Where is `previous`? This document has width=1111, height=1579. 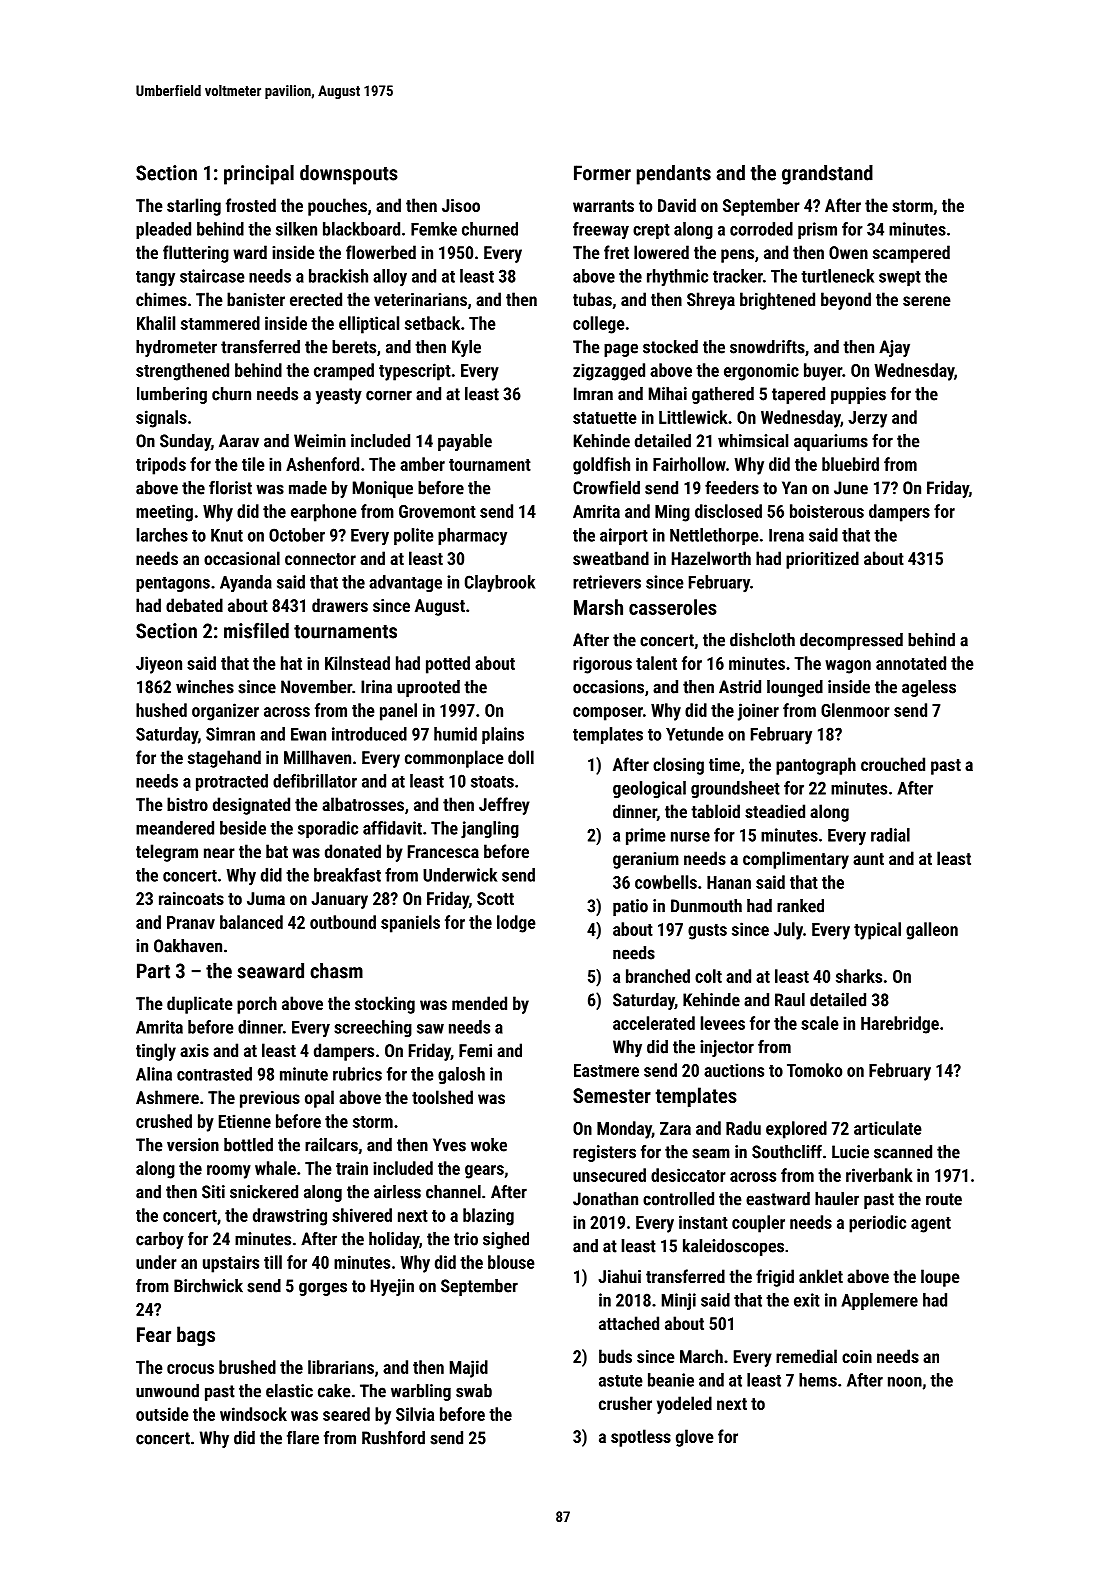 previous is located at coordinates (270, 1099).
